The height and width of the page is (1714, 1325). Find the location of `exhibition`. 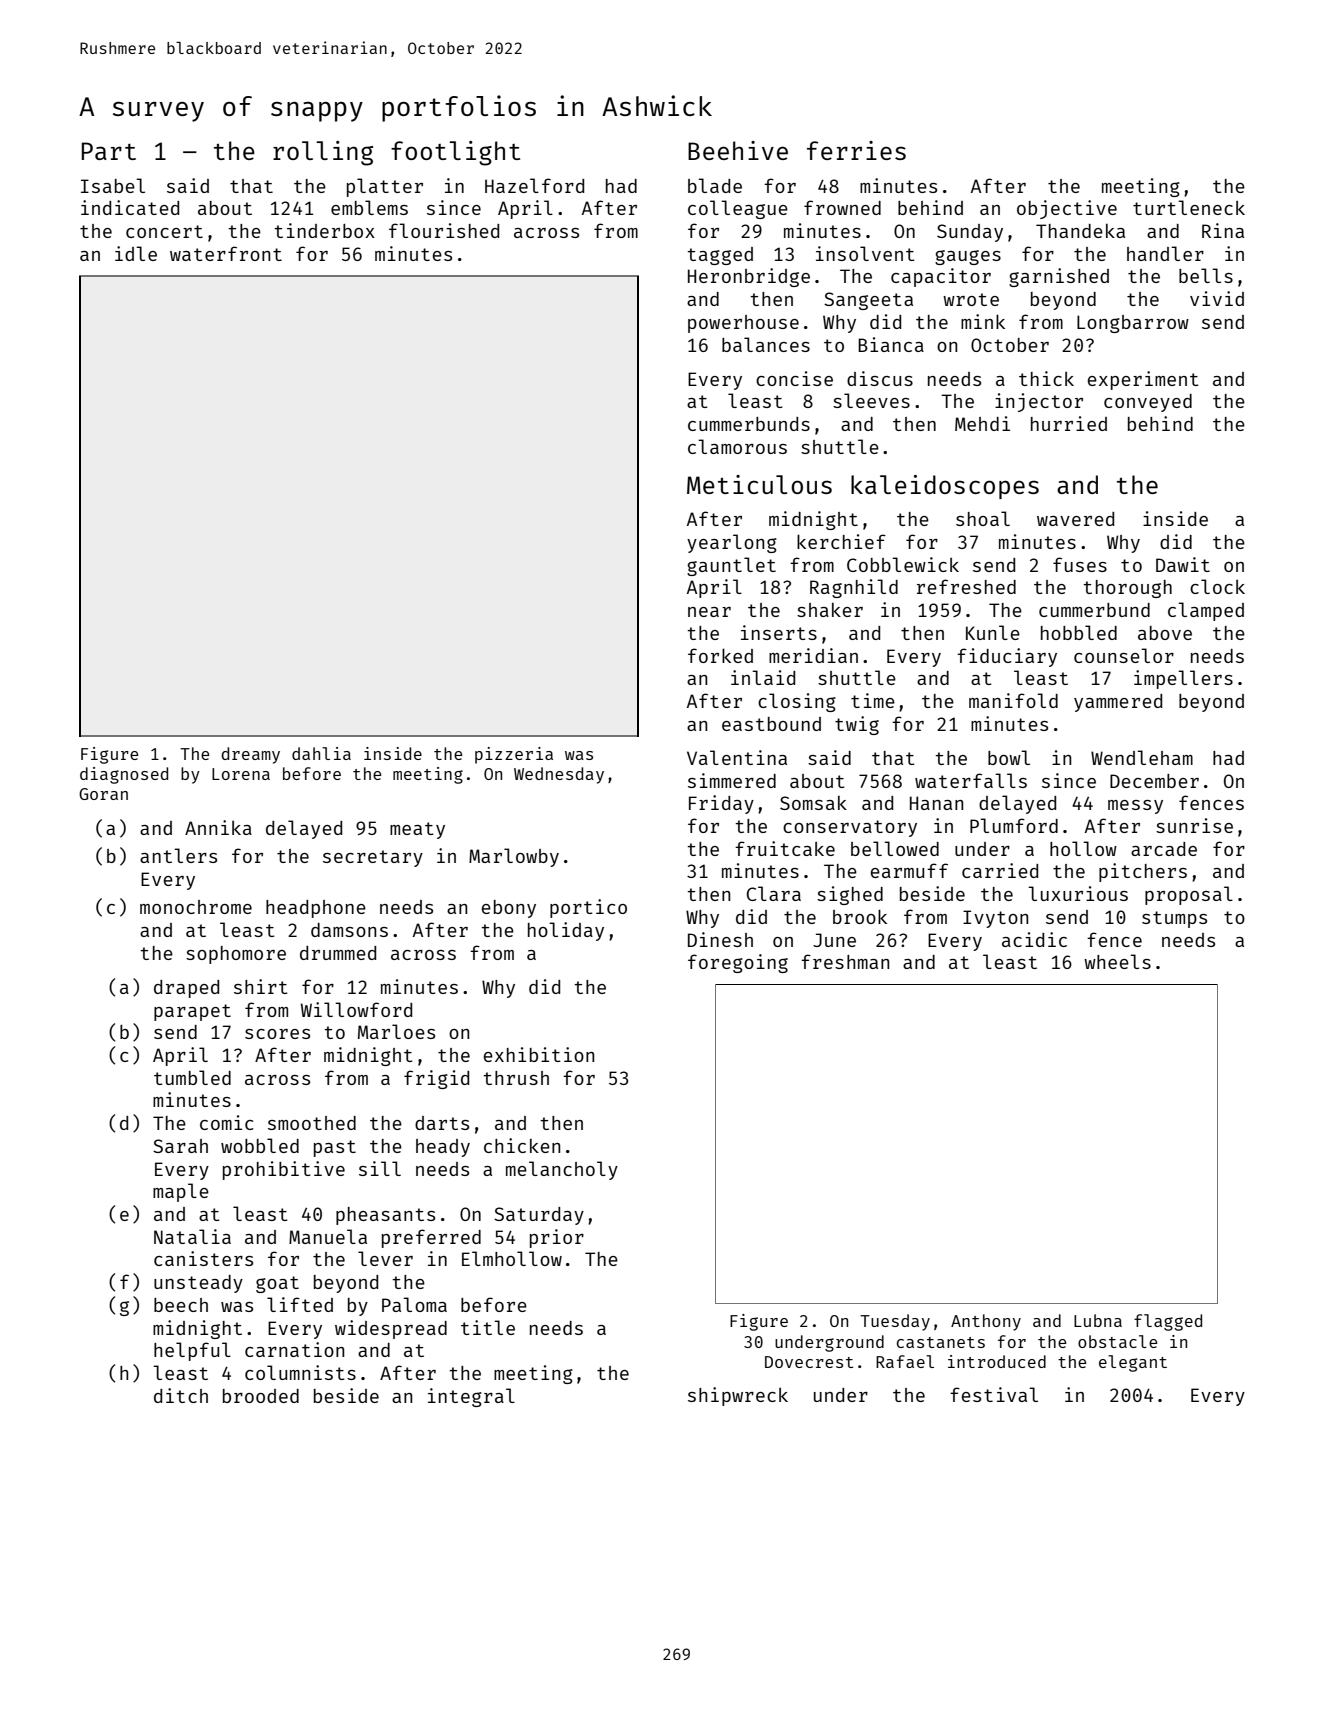

exhibition is located at coordinates (539, 1054).
